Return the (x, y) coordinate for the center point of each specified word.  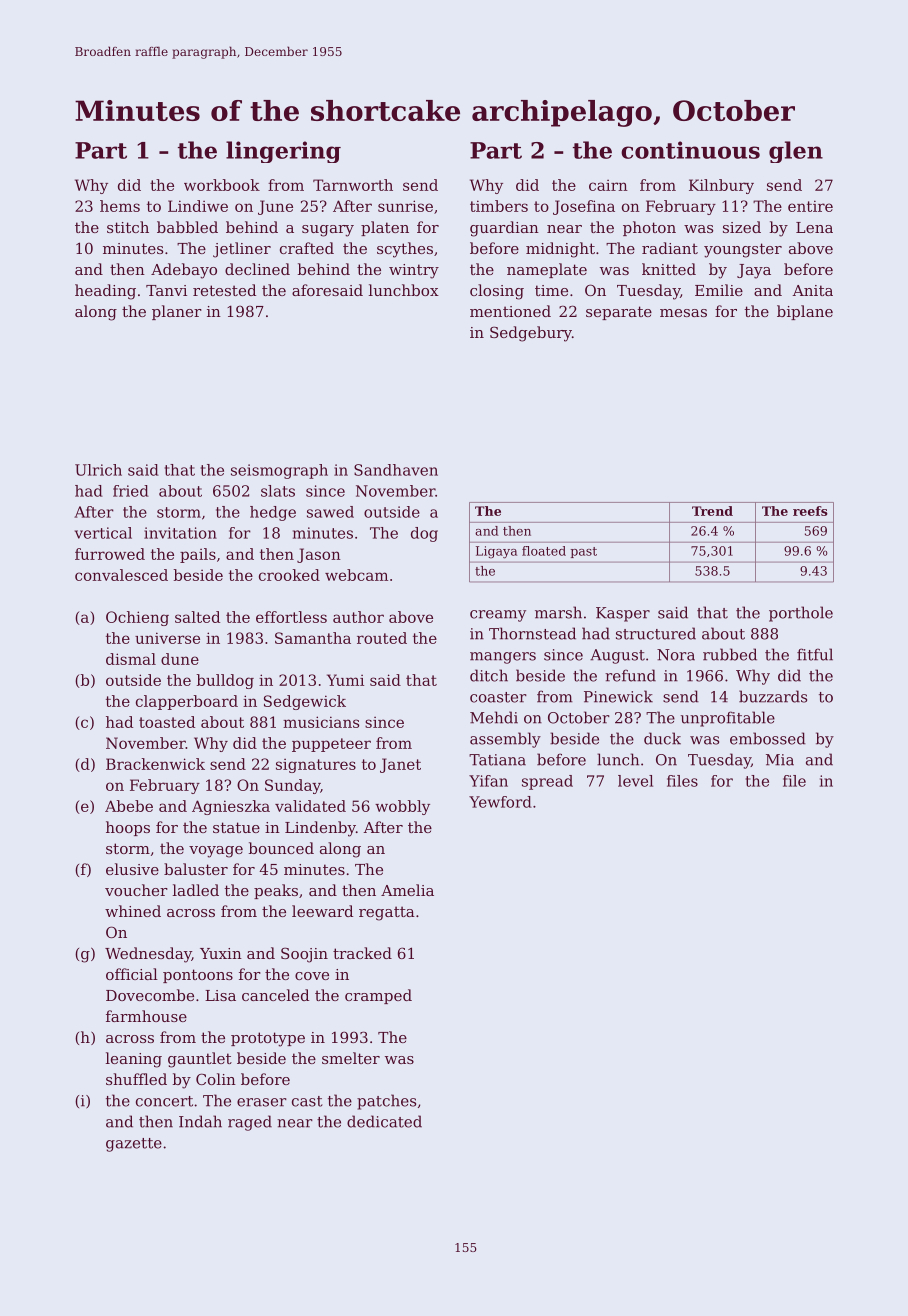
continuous (690, 150)
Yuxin (221, 953)
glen (796, 152)
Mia (780, 760)
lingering (283, 152)
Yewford (500, 802)
